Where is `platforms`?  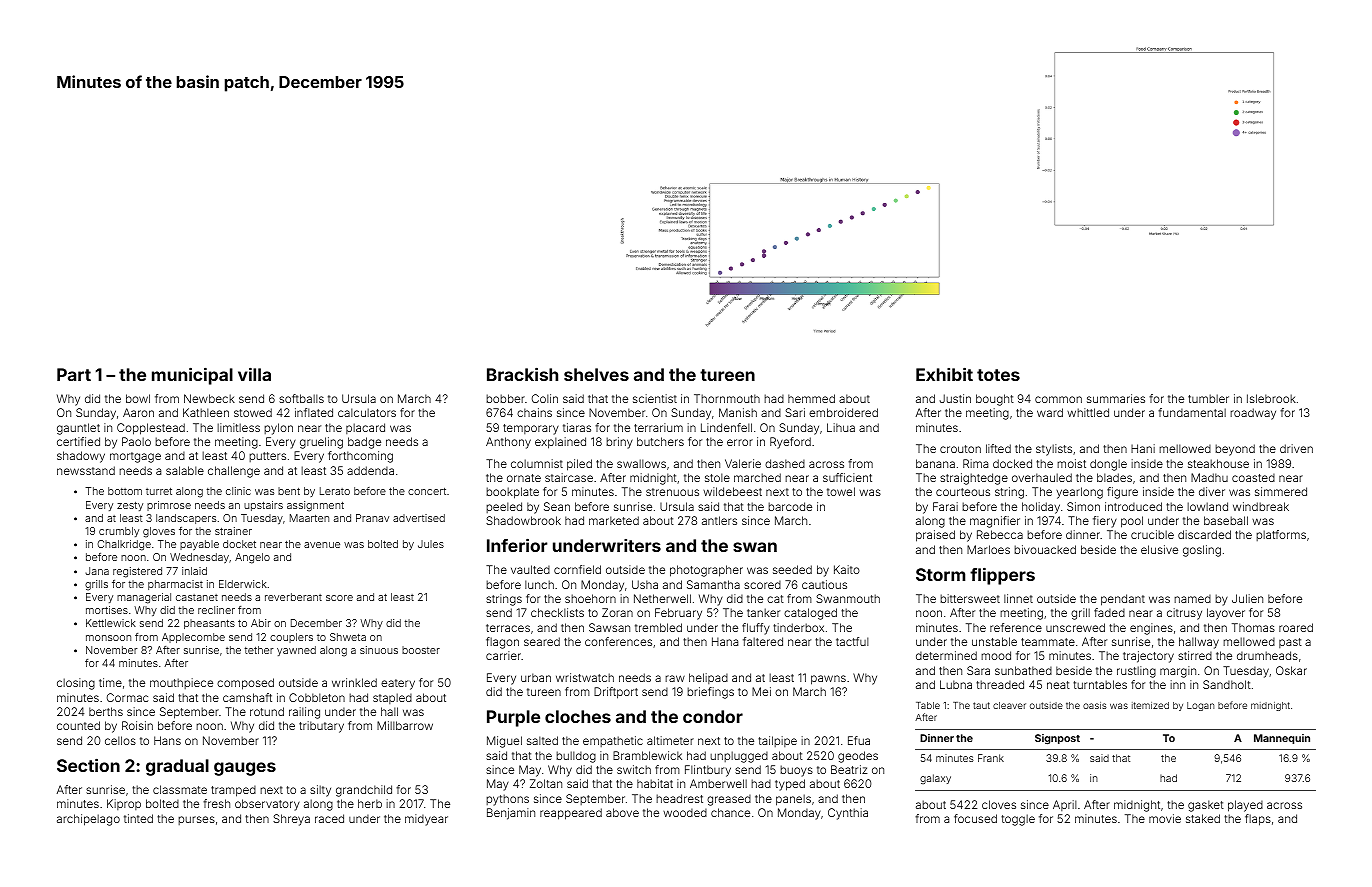 platforms is located at coordinates (1281, 535).
